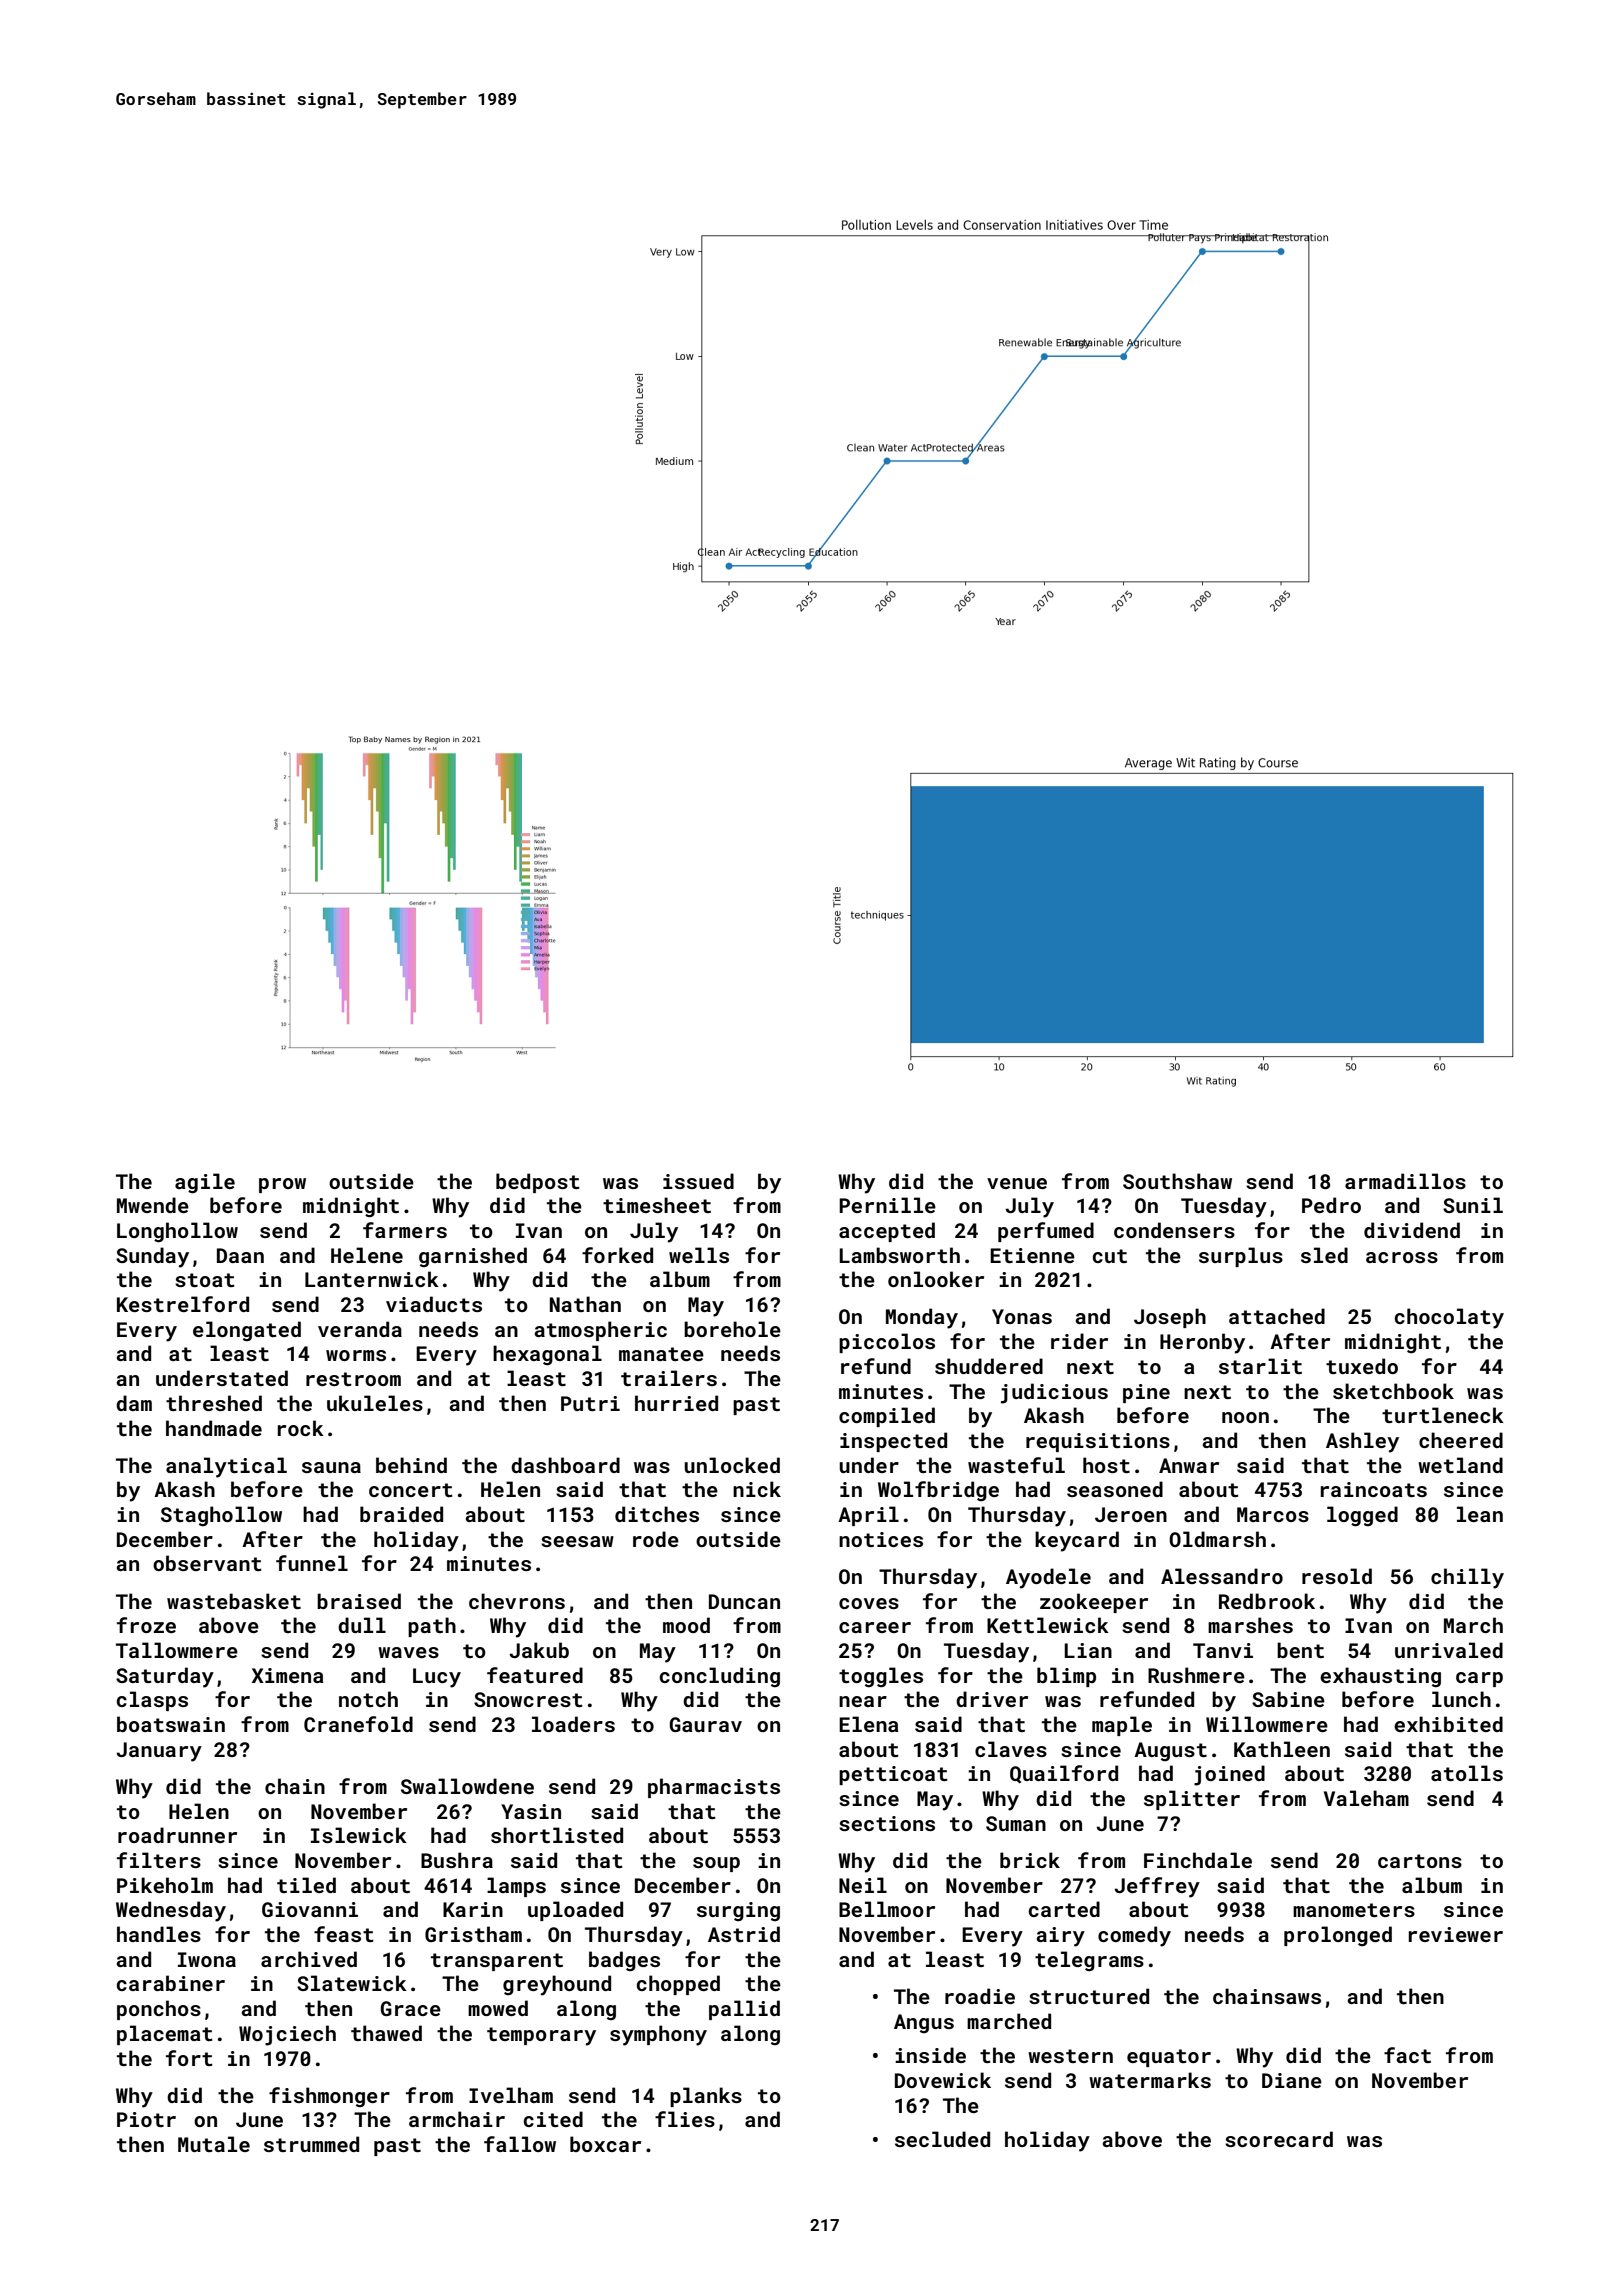  What do you see at coordinates (1279, 2139) in the screenshot?
I see `scorecard` at bounding box center [1279, 2139].
